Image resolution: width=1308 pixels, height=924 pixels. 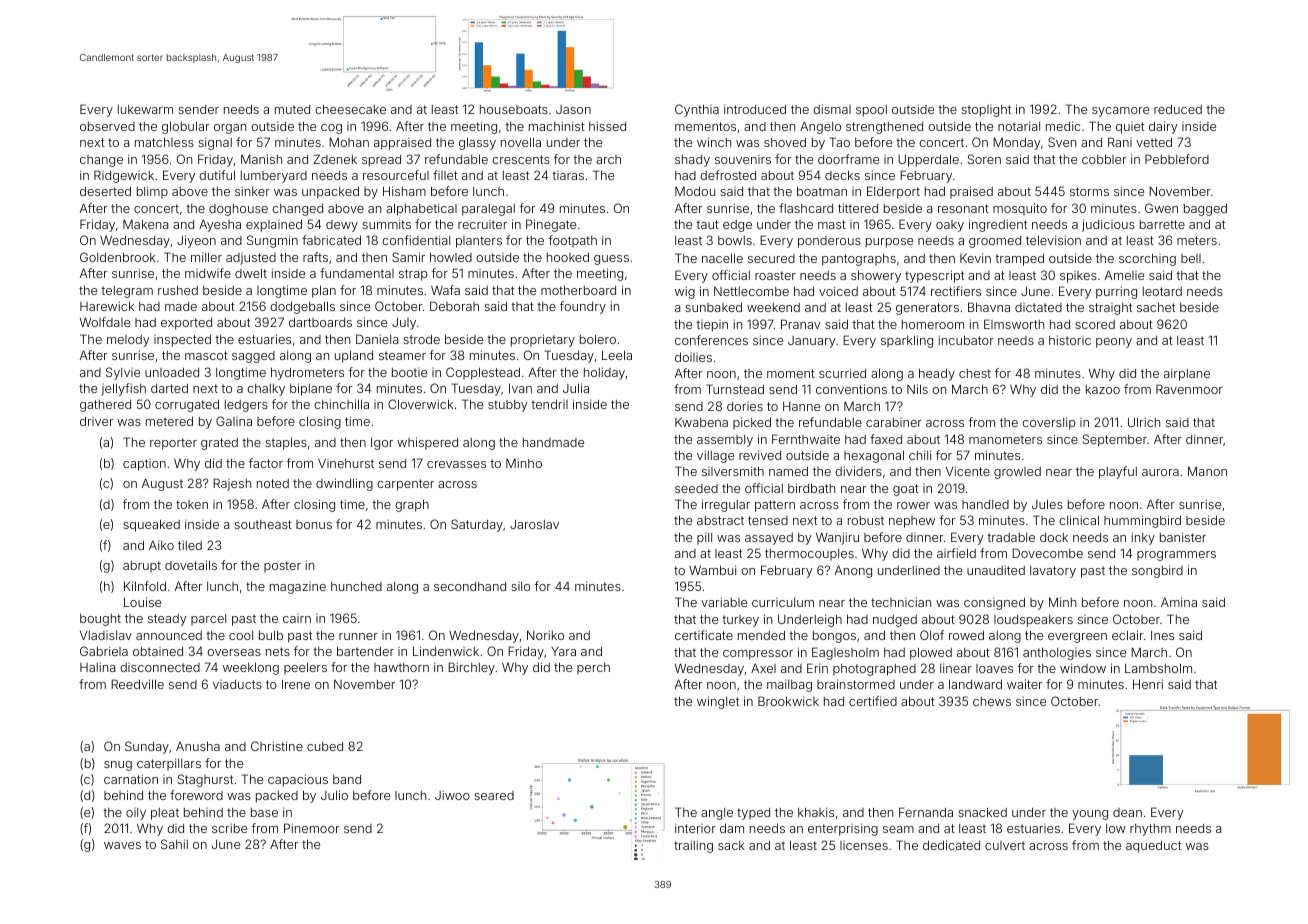 What do you see at coordinates (895, 621) in the screenshot?
I see `nudged` at bounding box center [895, 621].
